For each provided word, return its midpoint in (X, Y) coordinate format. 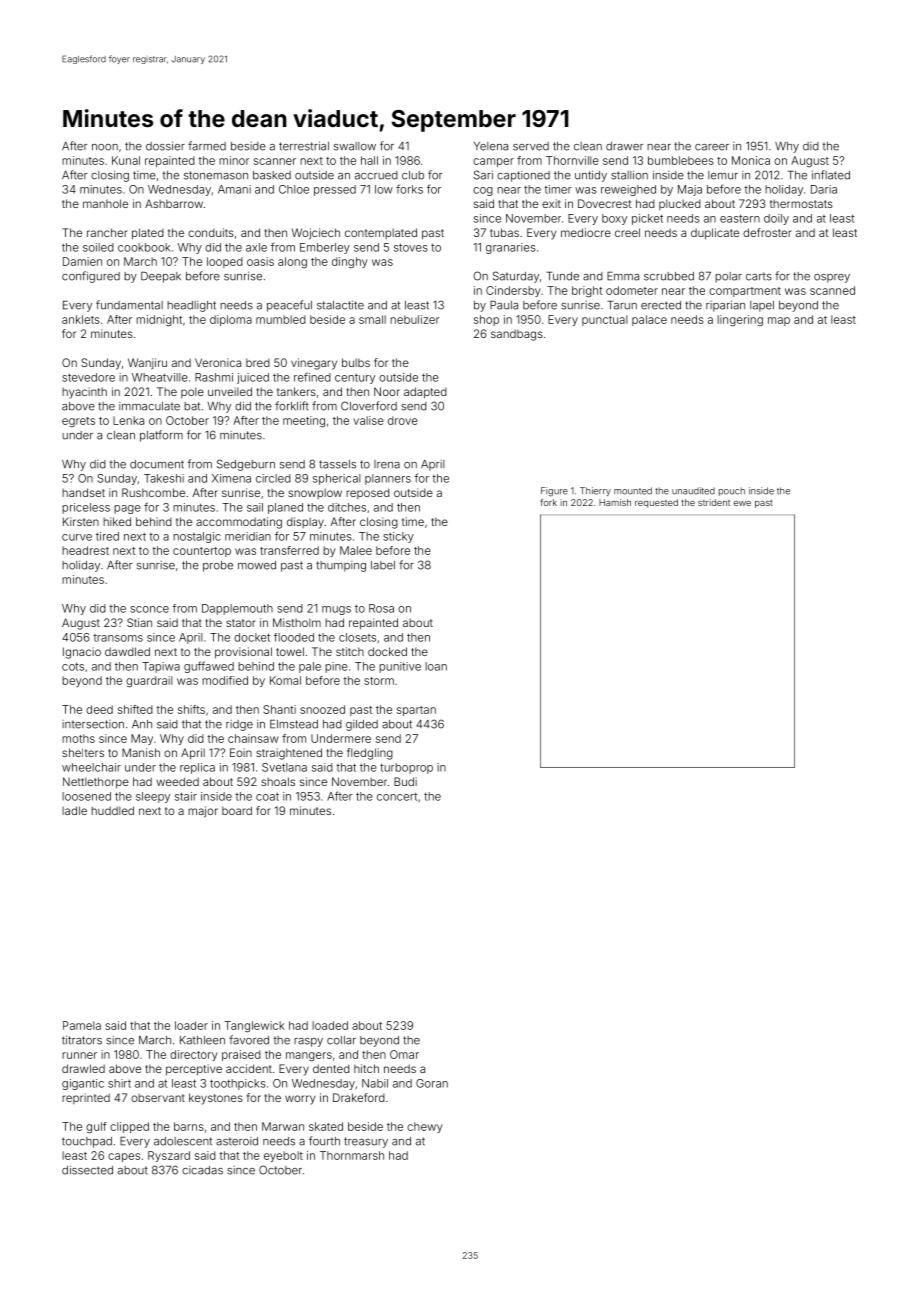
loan (436, 666)
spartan (416, 711)
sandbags (517, 335)
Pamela (82, 1025)
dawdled (127, 651)
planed (285, 508)
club (413, 175)
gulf (96, 1127)
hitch (366, 1068)
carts (759, 276)
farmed (207, 146)
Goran (432, 1083)
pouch (732, 491)
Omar (404, 1054)
